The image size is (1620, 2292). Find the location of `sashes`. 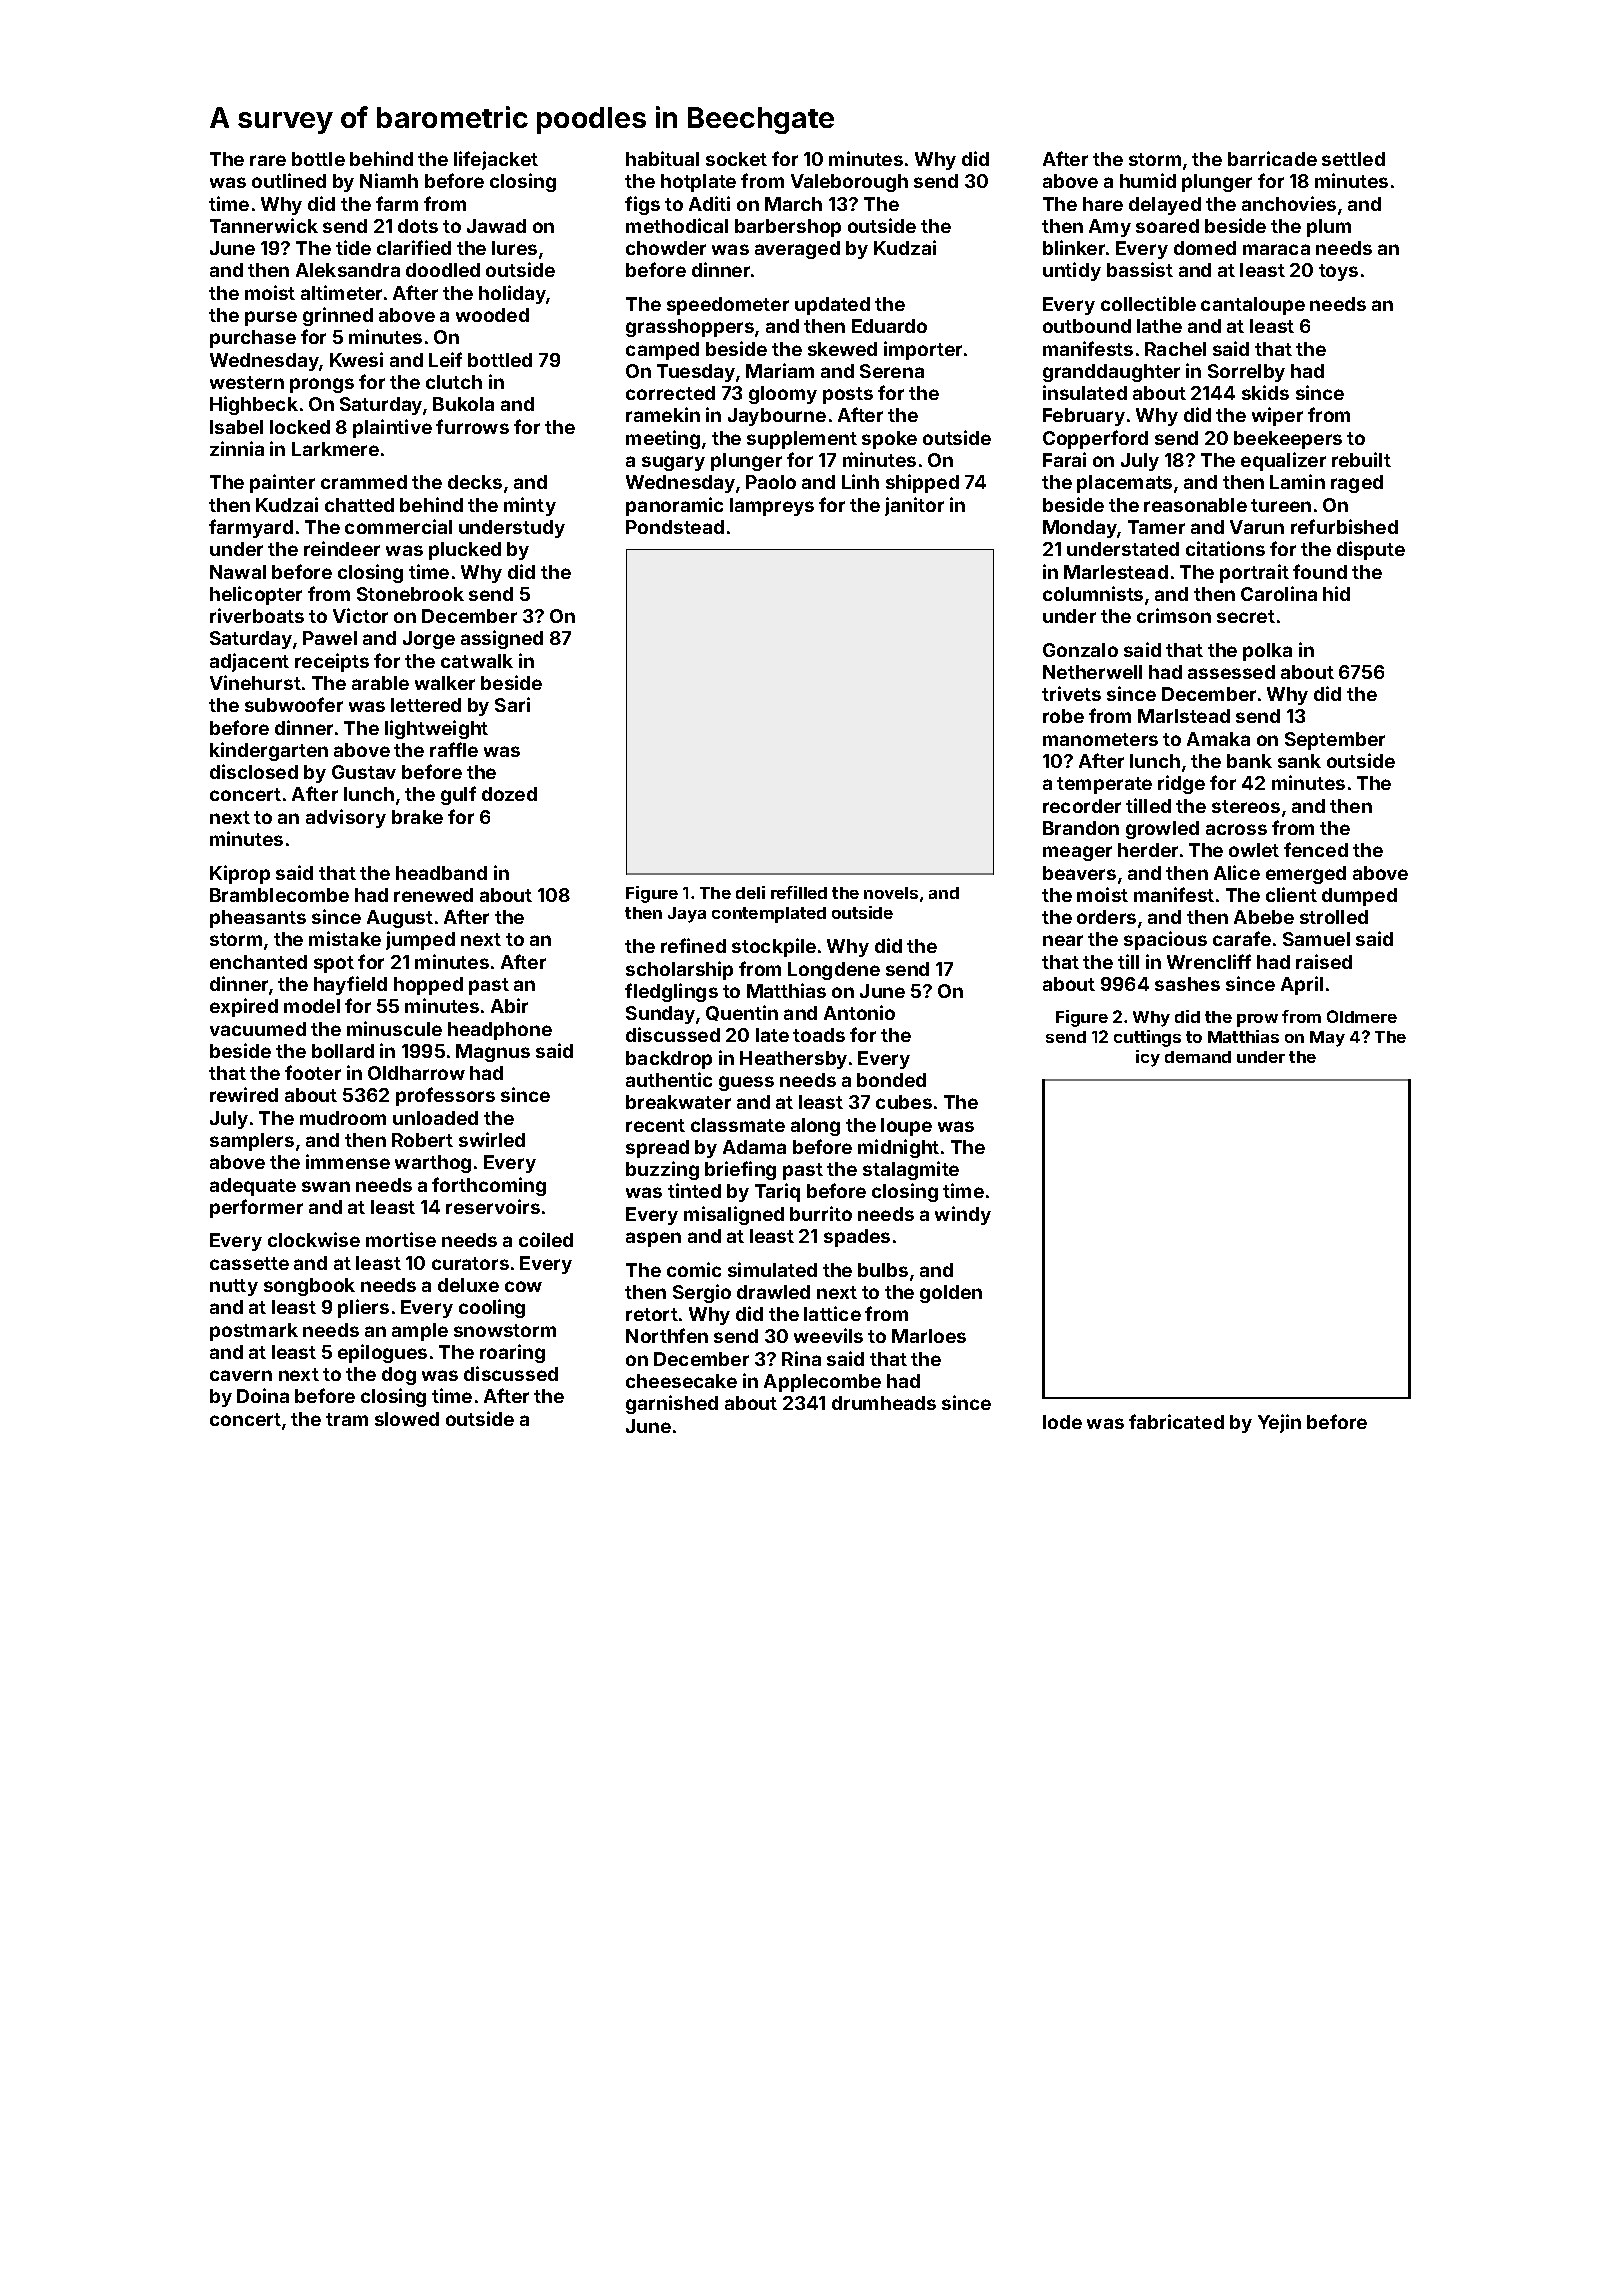

sashes is located at coordinates (1187, 984).
